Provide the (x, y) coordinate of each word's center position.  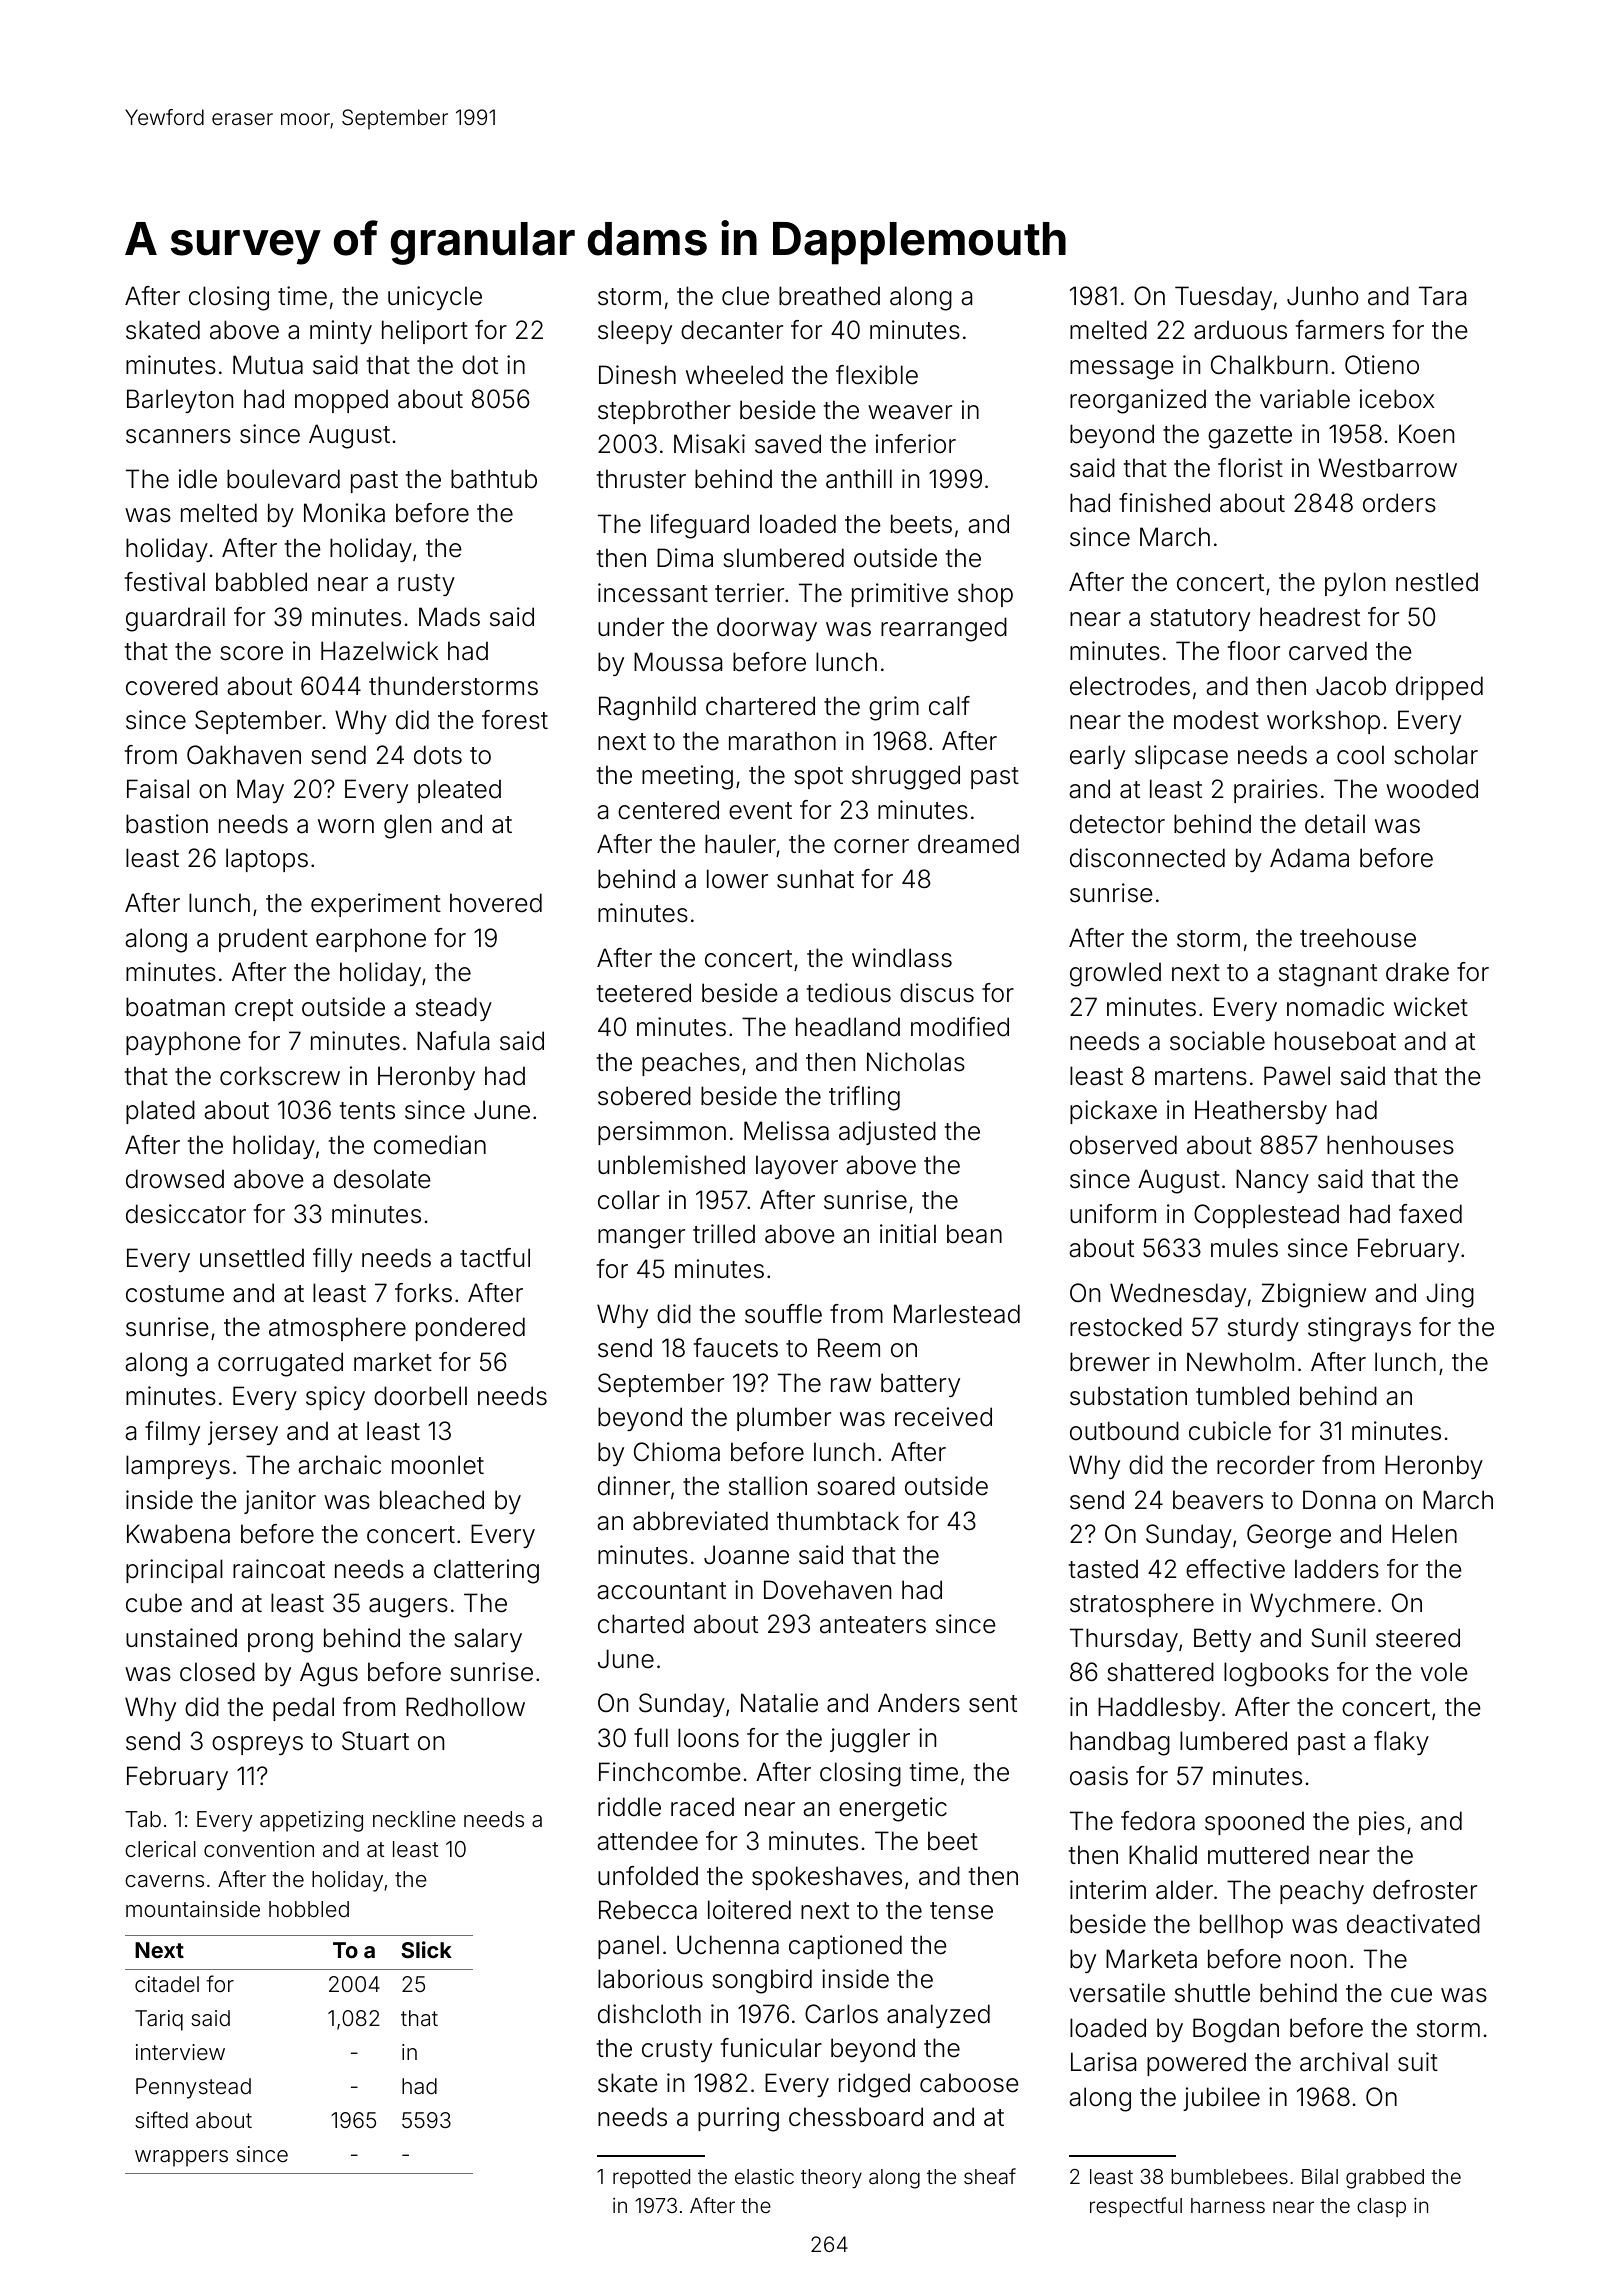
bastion (167, 824)
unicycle (435, 298)
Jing (1450, 1295)
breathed (829, 296)
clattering (486, 1571)
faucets (736, 1348)
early (1097, 757)
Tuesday (1223, 298)
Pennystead (193, 2088)
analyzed (938, 2016)
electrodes (1130, 686)
